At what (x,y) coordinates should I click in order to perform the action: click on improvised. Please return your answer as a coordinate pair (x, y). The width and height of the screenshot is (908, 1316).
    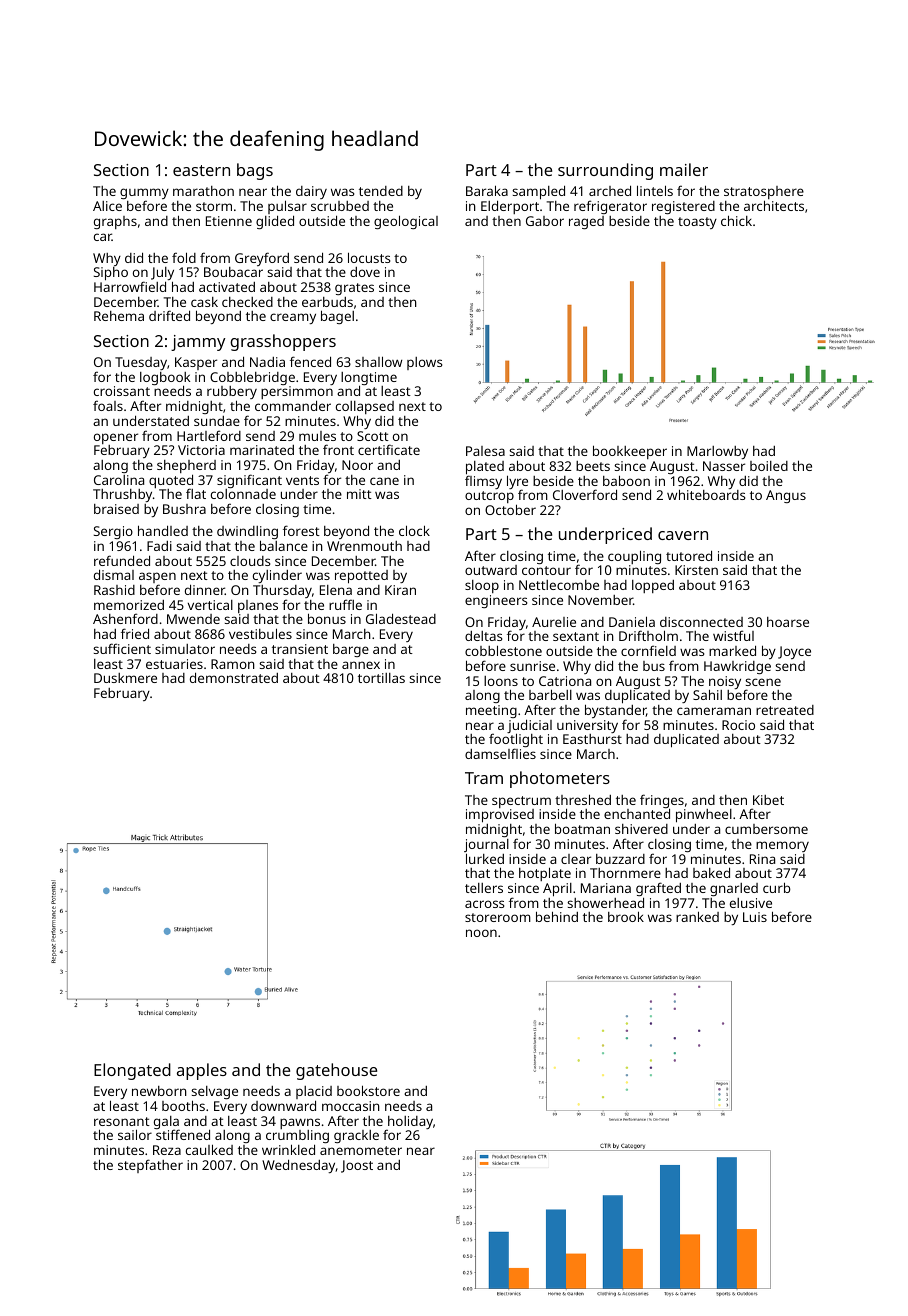
    Looking at the image, I should click on (500, 816).
